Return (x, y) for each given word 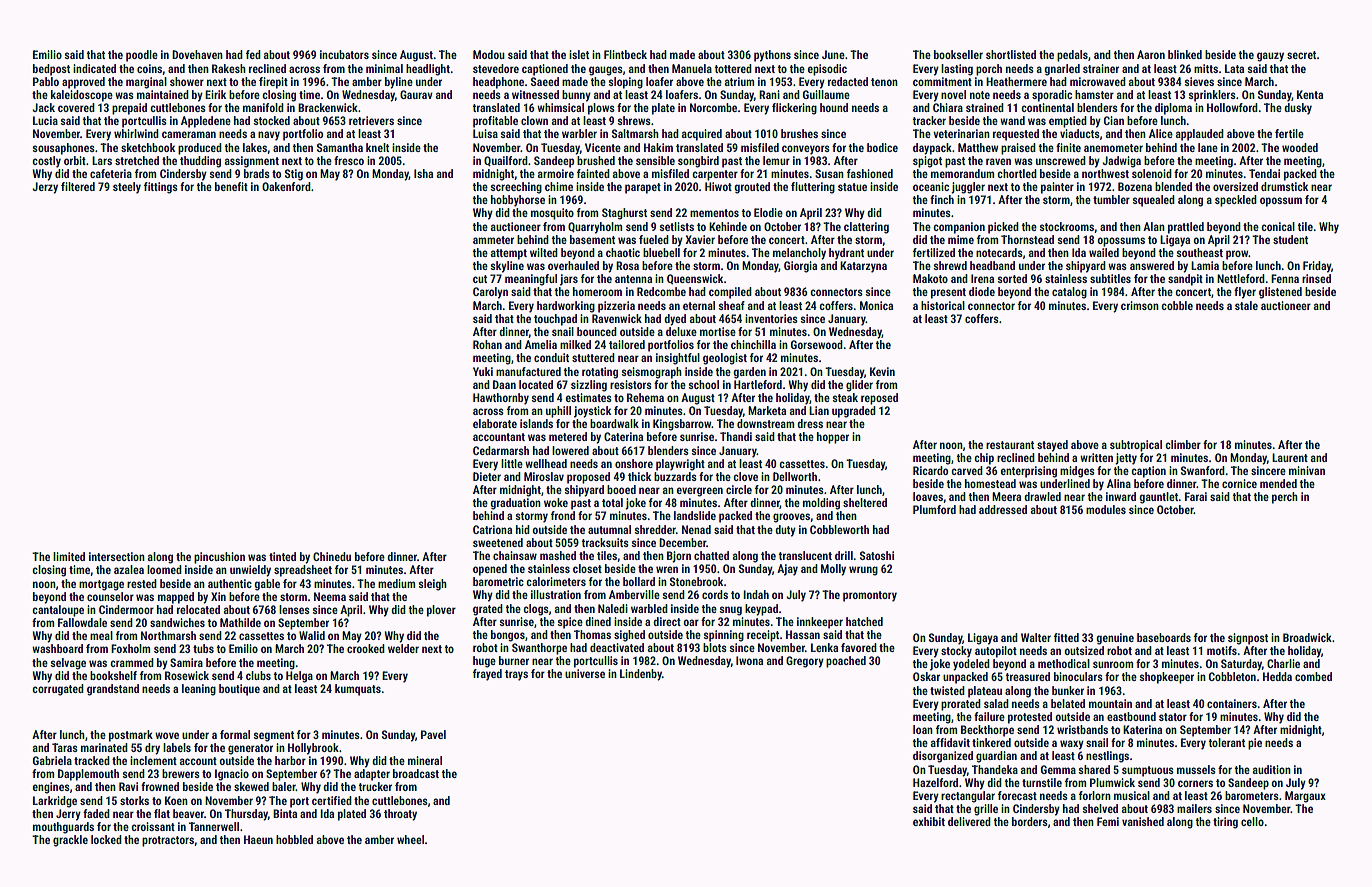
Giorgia (800, 267)
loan (923, 729)
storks (134, 800)
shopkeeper (1166, 678)
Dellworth (795, 476)
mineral (425, 760)
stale (1246, 305)
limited (69, 556)
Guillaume (826, 94)
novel (953, 94)
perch (1285, 498)
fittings (161, 188)
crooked (366, 648)
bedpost (51, 70)
